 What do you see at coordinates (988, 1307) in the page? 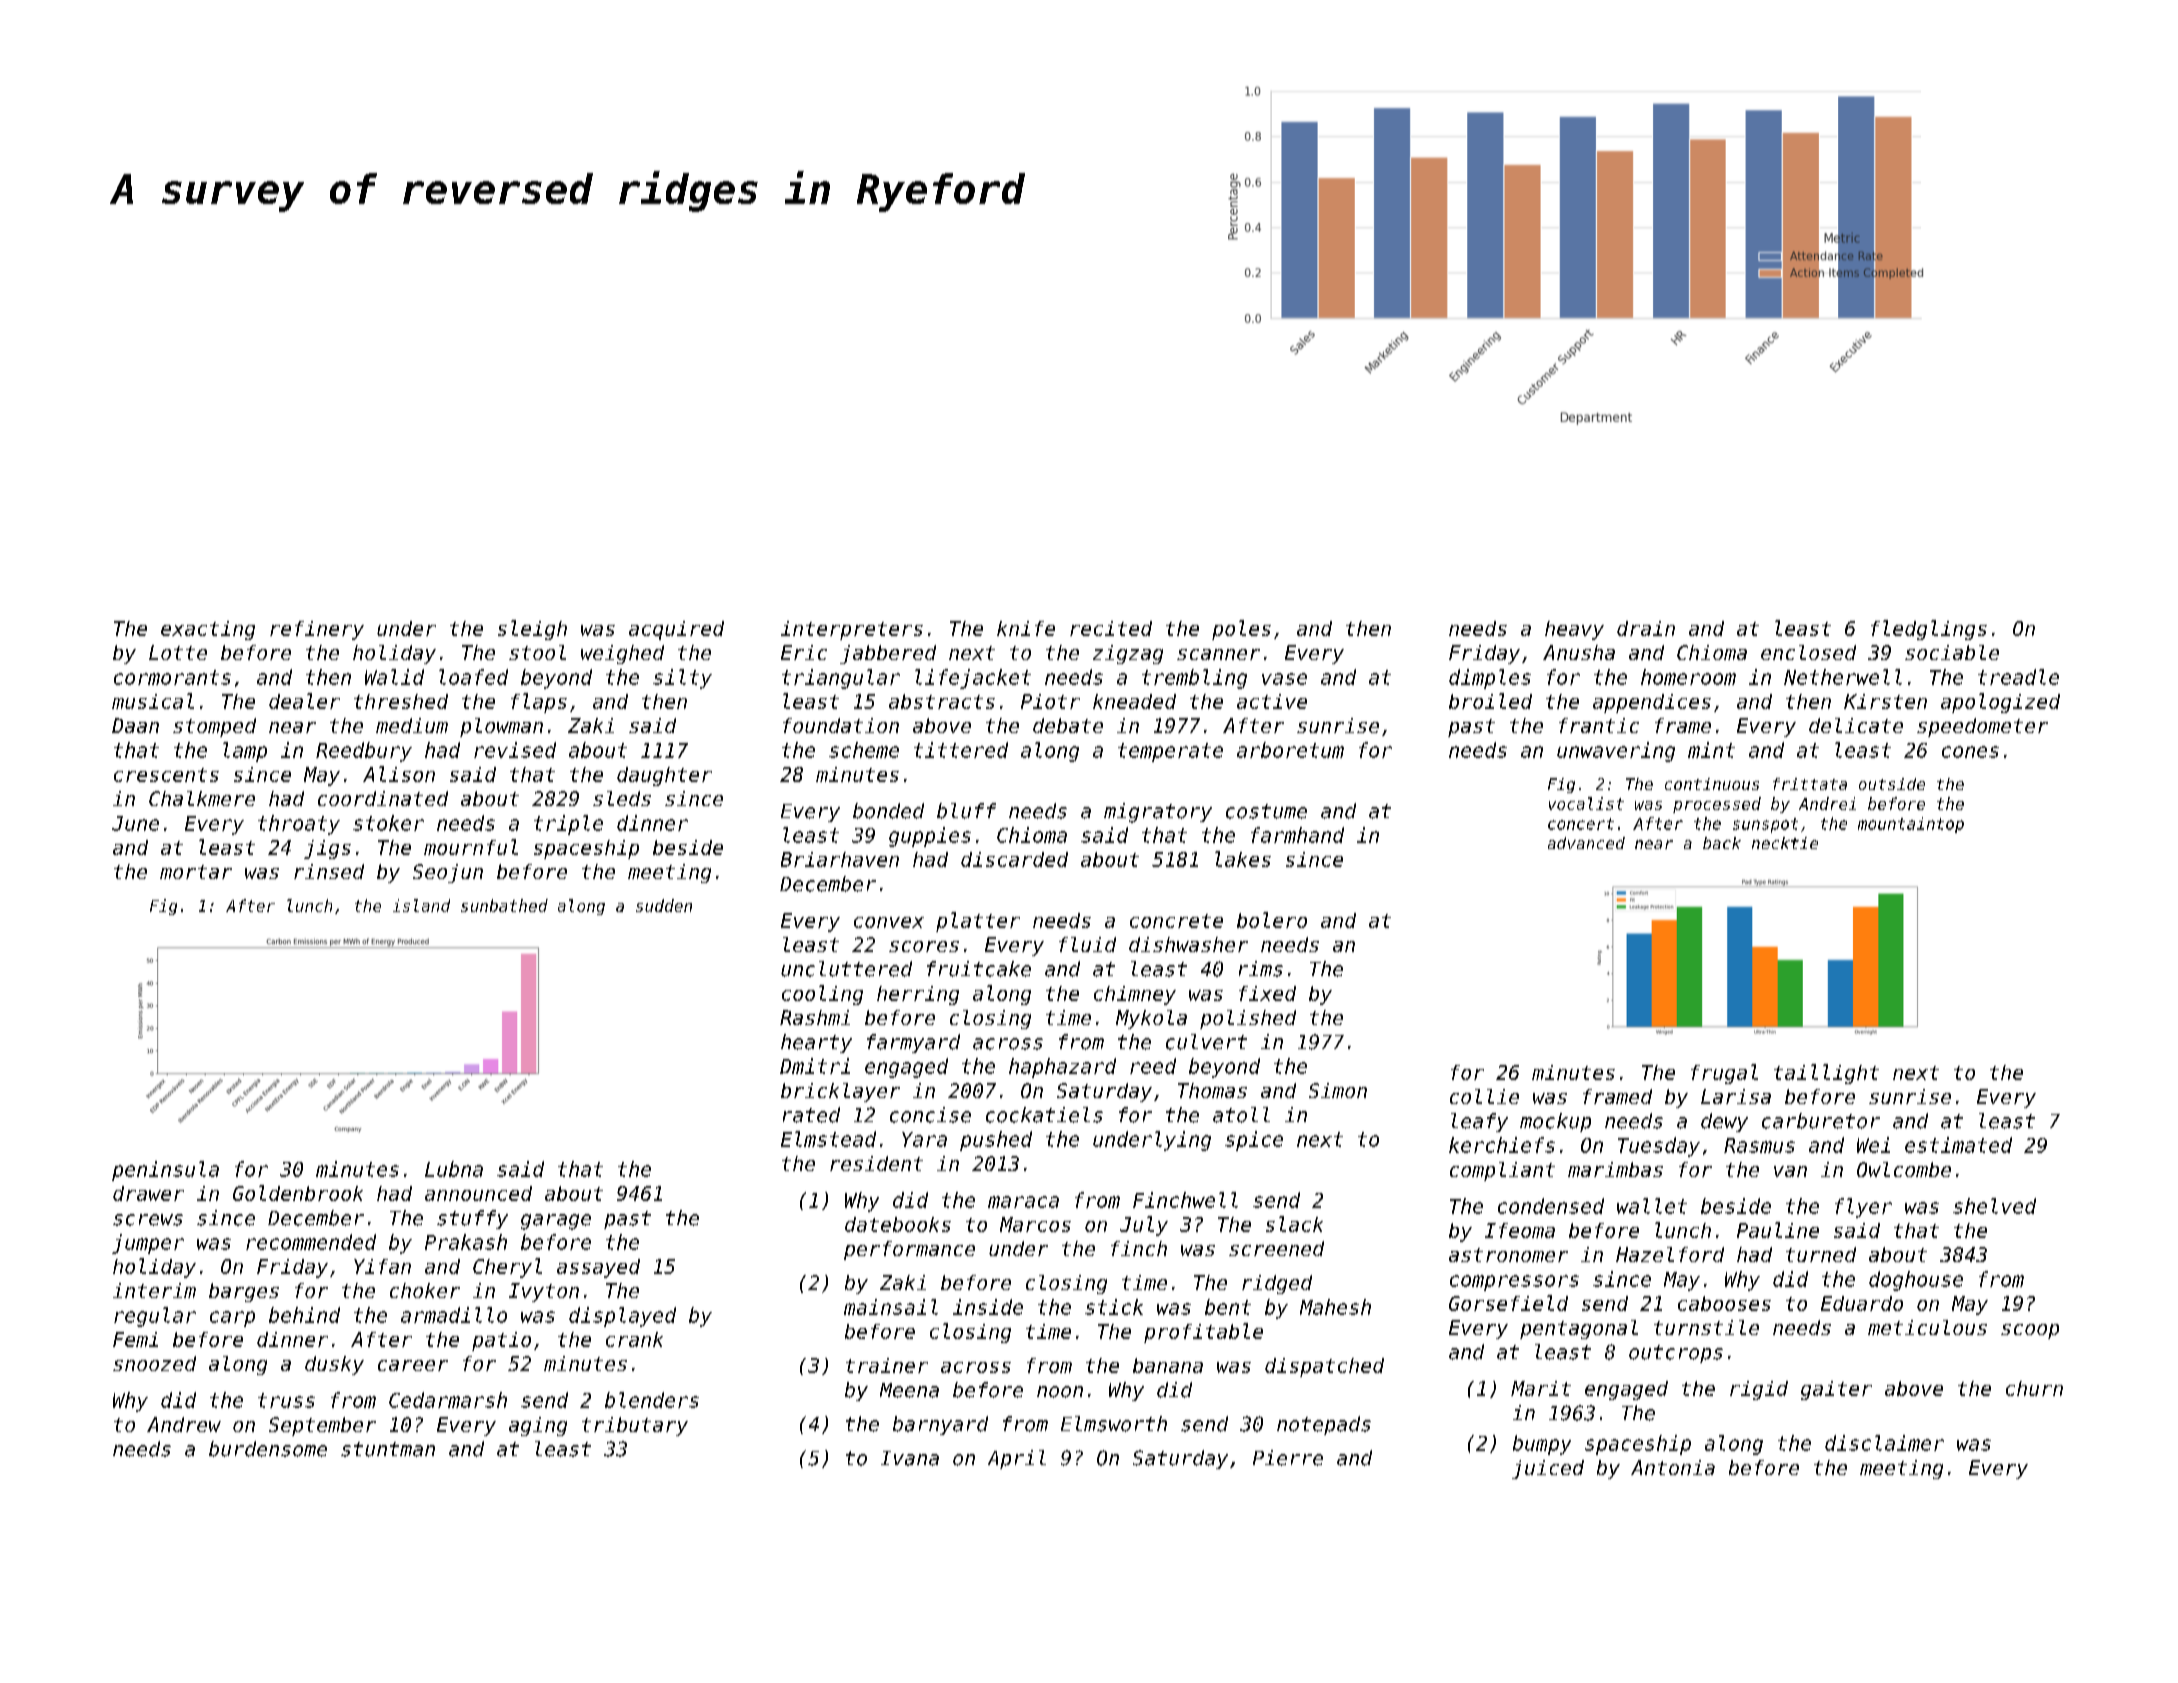
I see `inside` at bounding box center [988, 1307].
